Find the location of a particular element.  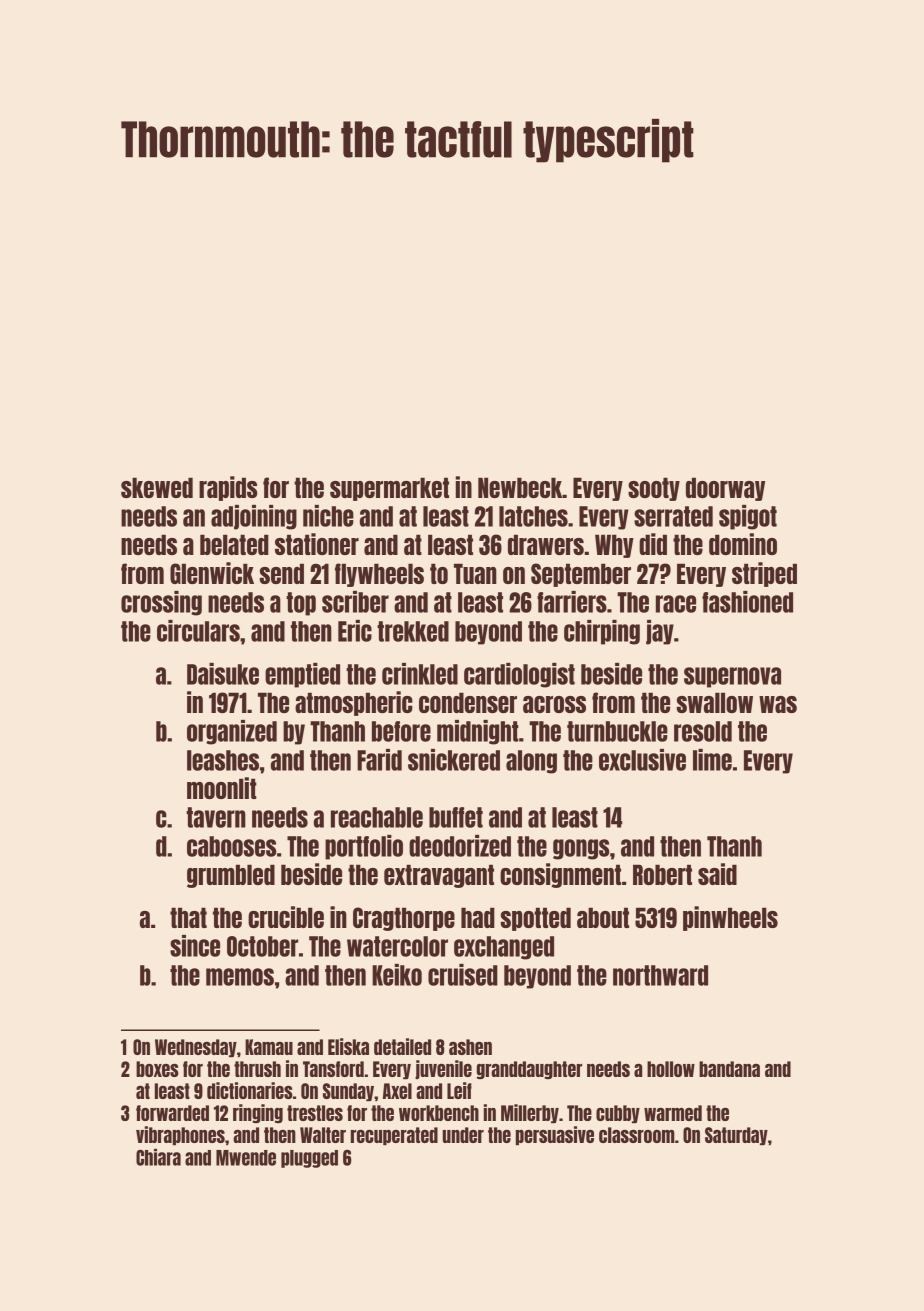

tavern is located at coordinates (216, 817).
